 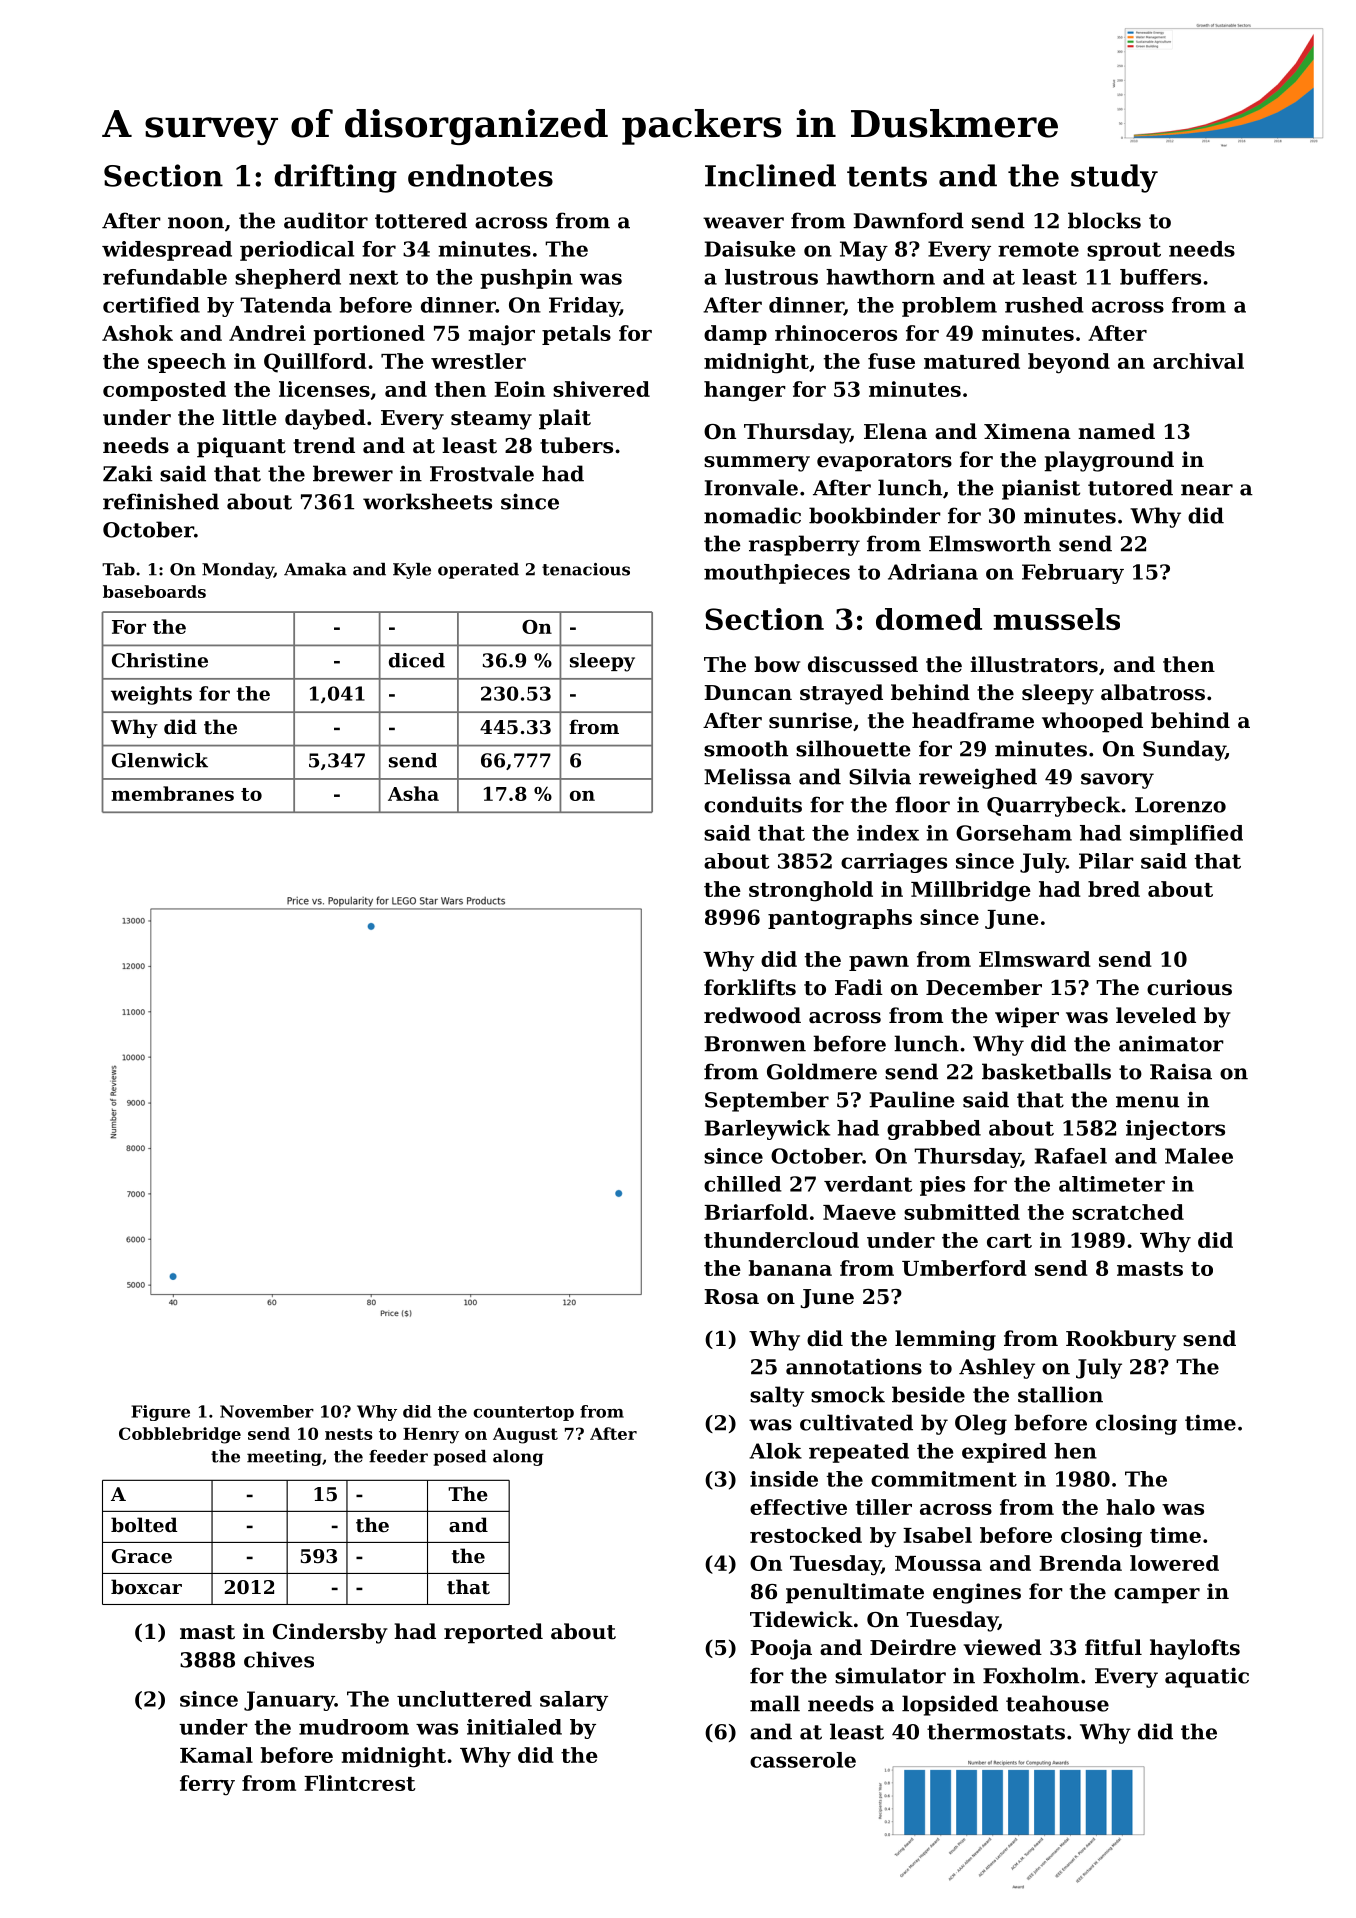 I want to click on forklifts, so click(x=750, y=987).
